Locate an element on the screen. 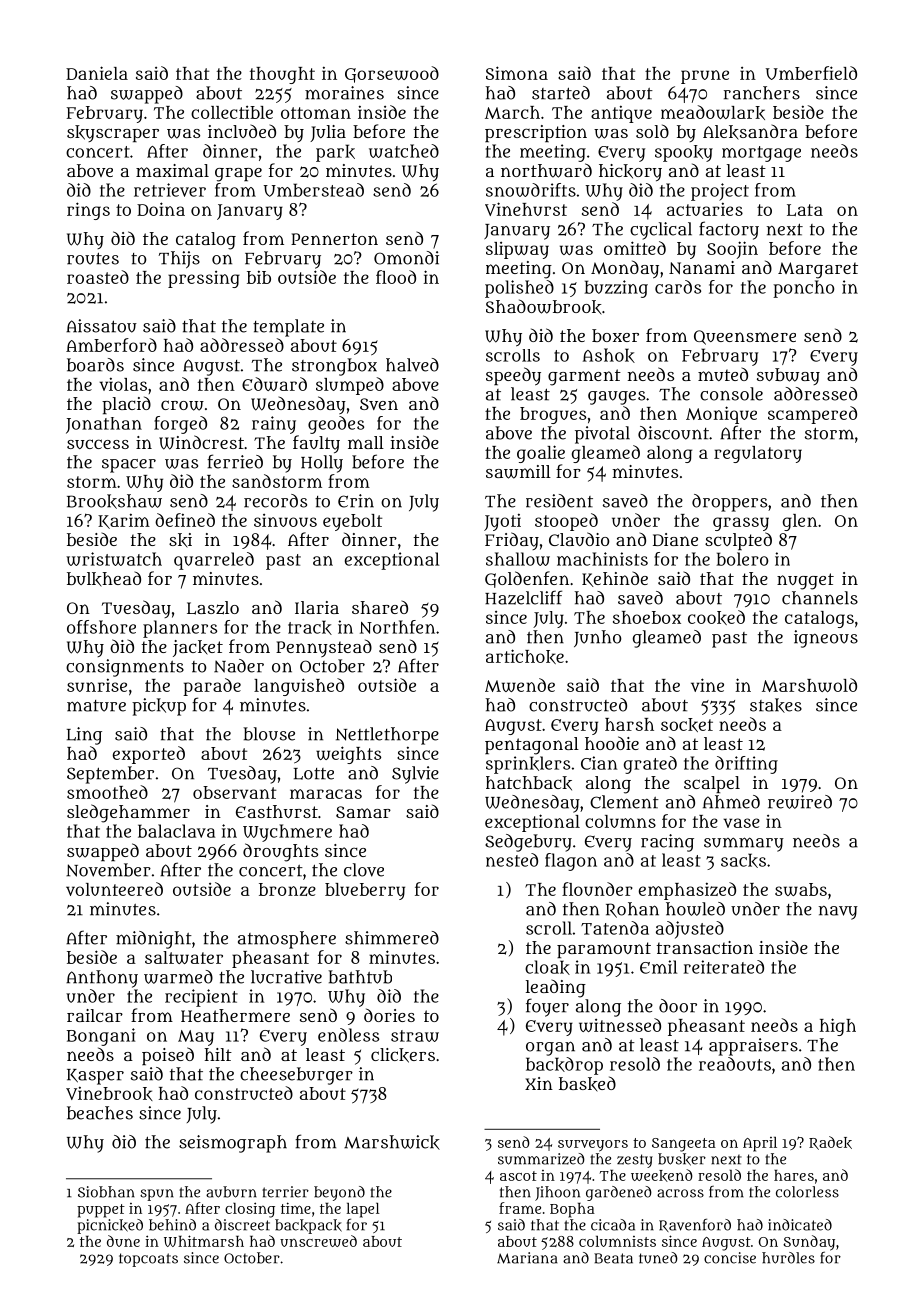 The image size is (924, 1314). Jyoti is located at coordinates (502, 522).
